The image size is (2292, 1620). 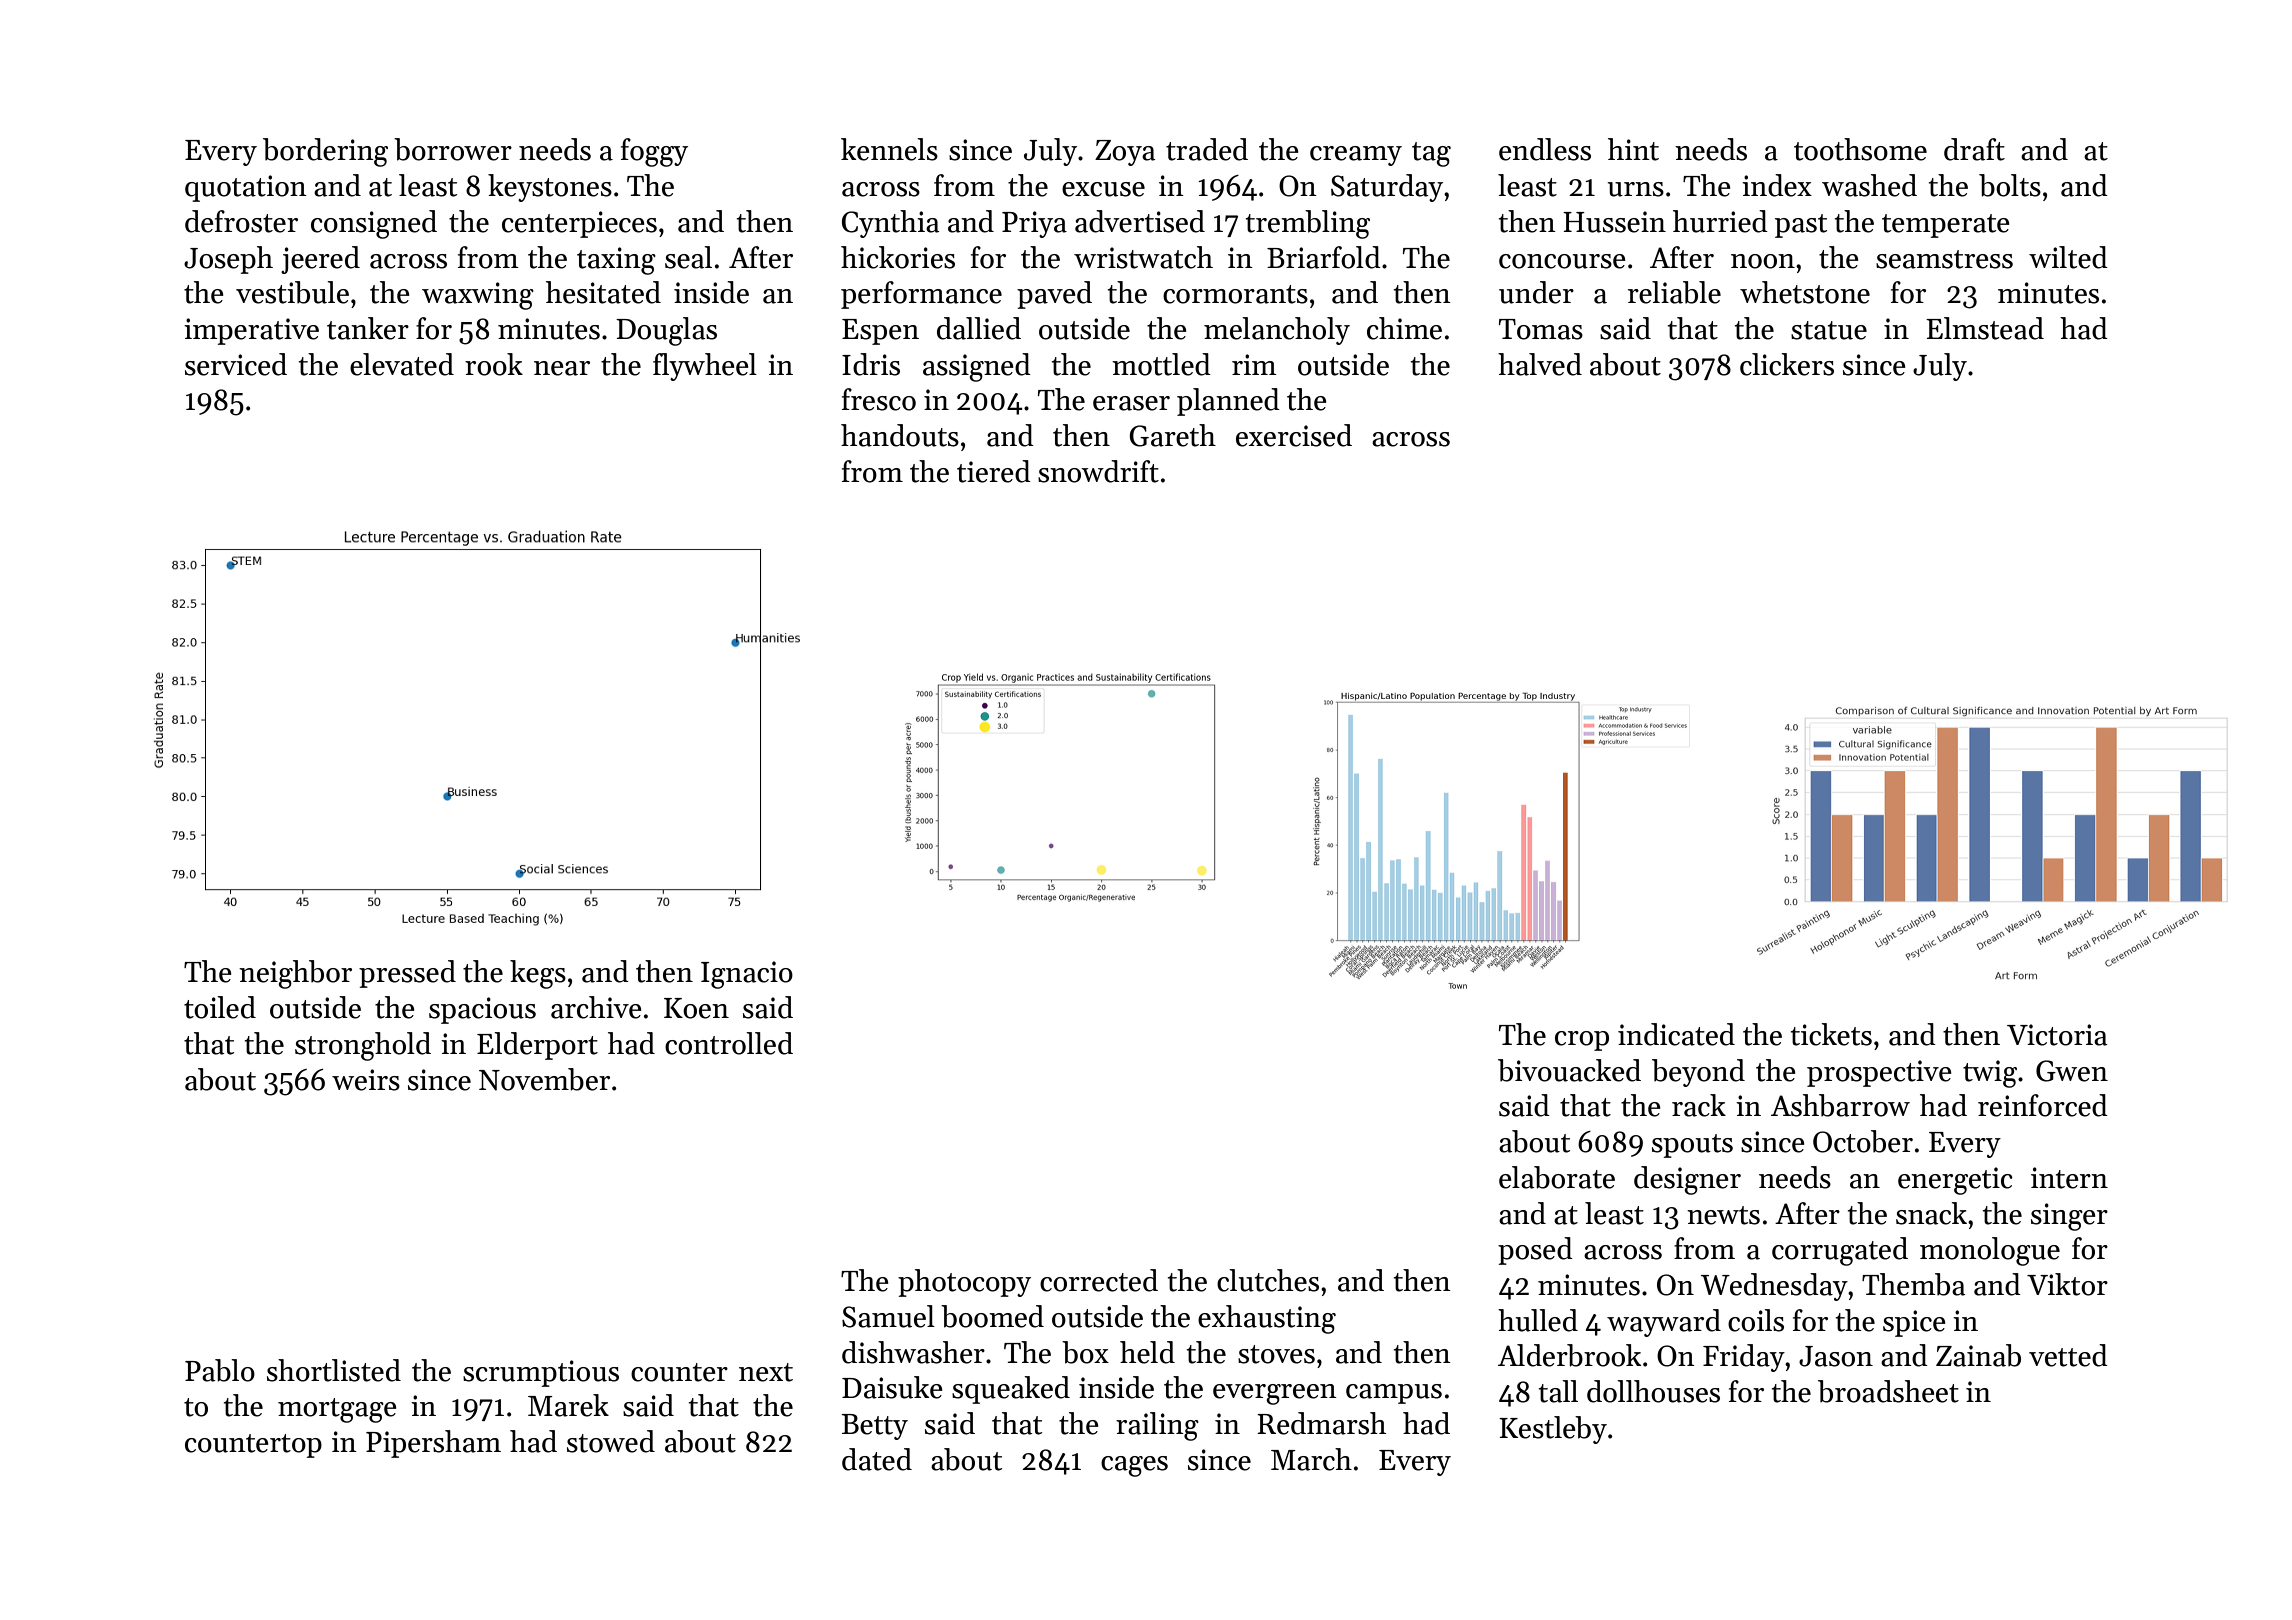 What do you see at coordinates (2057, 1035) in the screenshot?
I see `Victoria` at bounding box center [2057, 1035].
